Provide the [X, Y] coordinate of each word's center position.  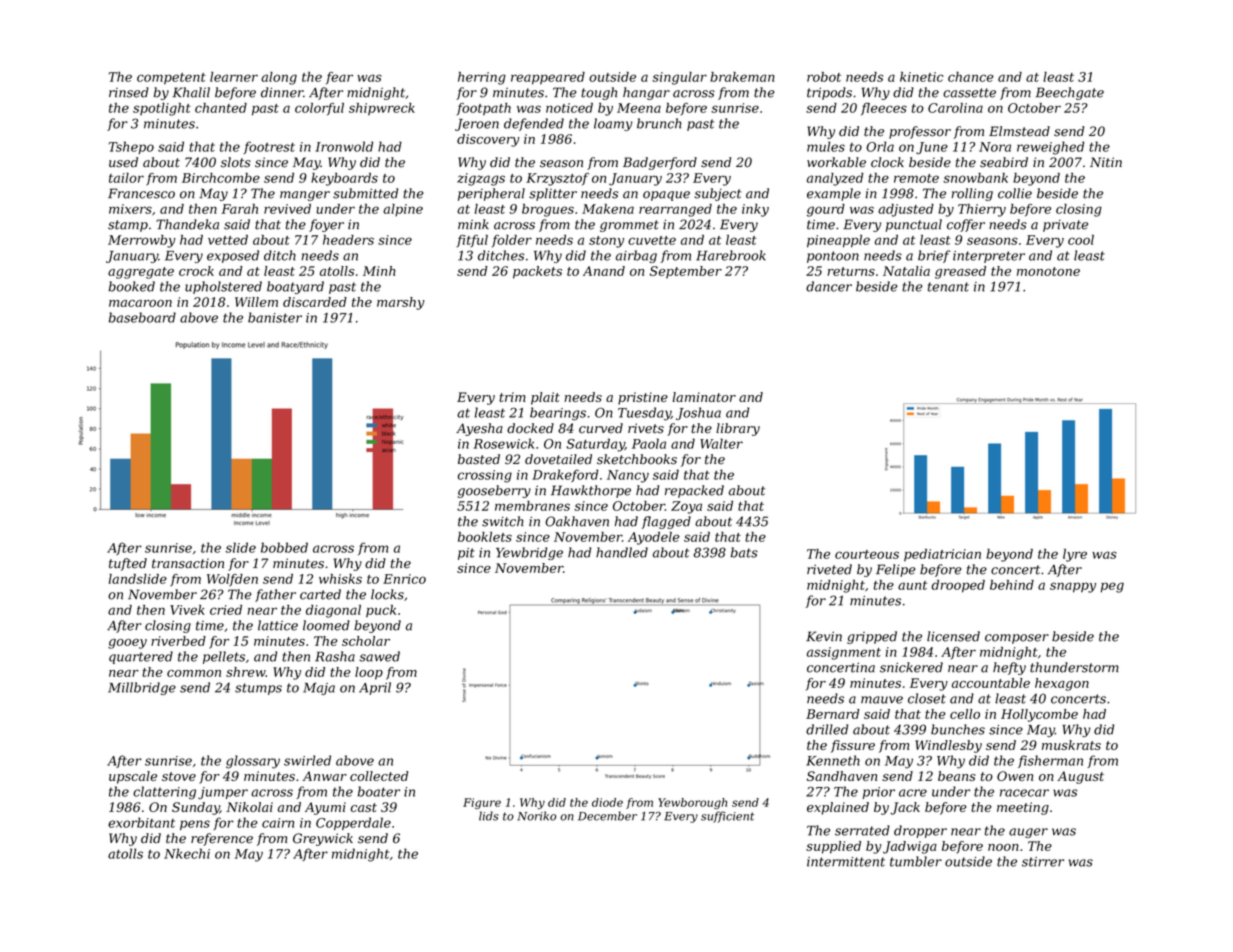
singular [679, 78]
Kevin [824, 636]
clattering [164, 793]
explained [838, 808]
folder [512, 241]
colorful [319, 109]
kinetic [921, 77]
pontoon [833, 257]
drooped [958, 586]
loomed [326, 625]
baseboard [142, 317]
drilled [827, 729]
